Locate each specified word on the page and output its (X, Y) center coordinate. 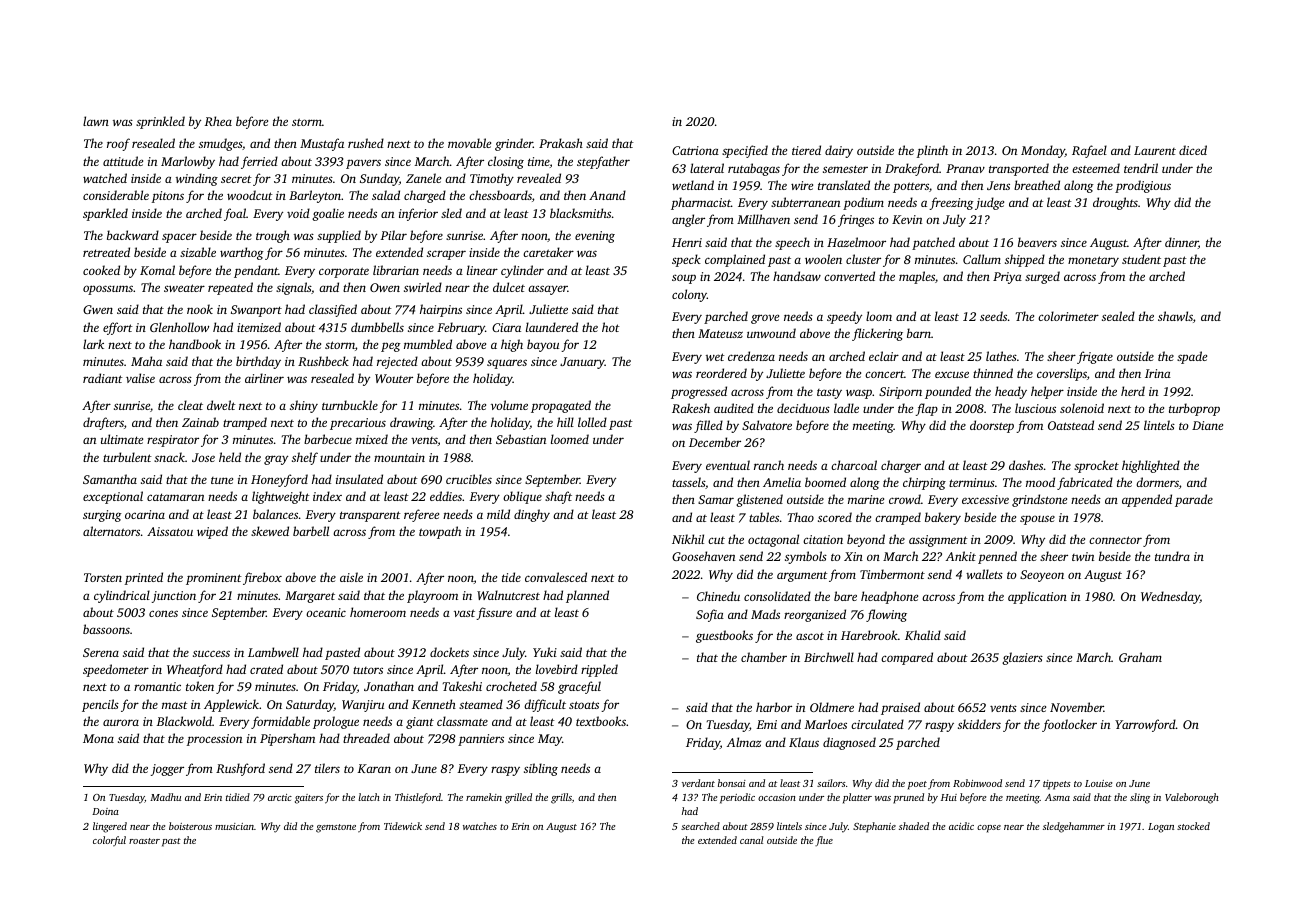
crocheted (511, 686)
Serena (101, 652)
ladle (846, 408)
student (1141, 259)
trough (273, 236)
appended (1147, 500)
